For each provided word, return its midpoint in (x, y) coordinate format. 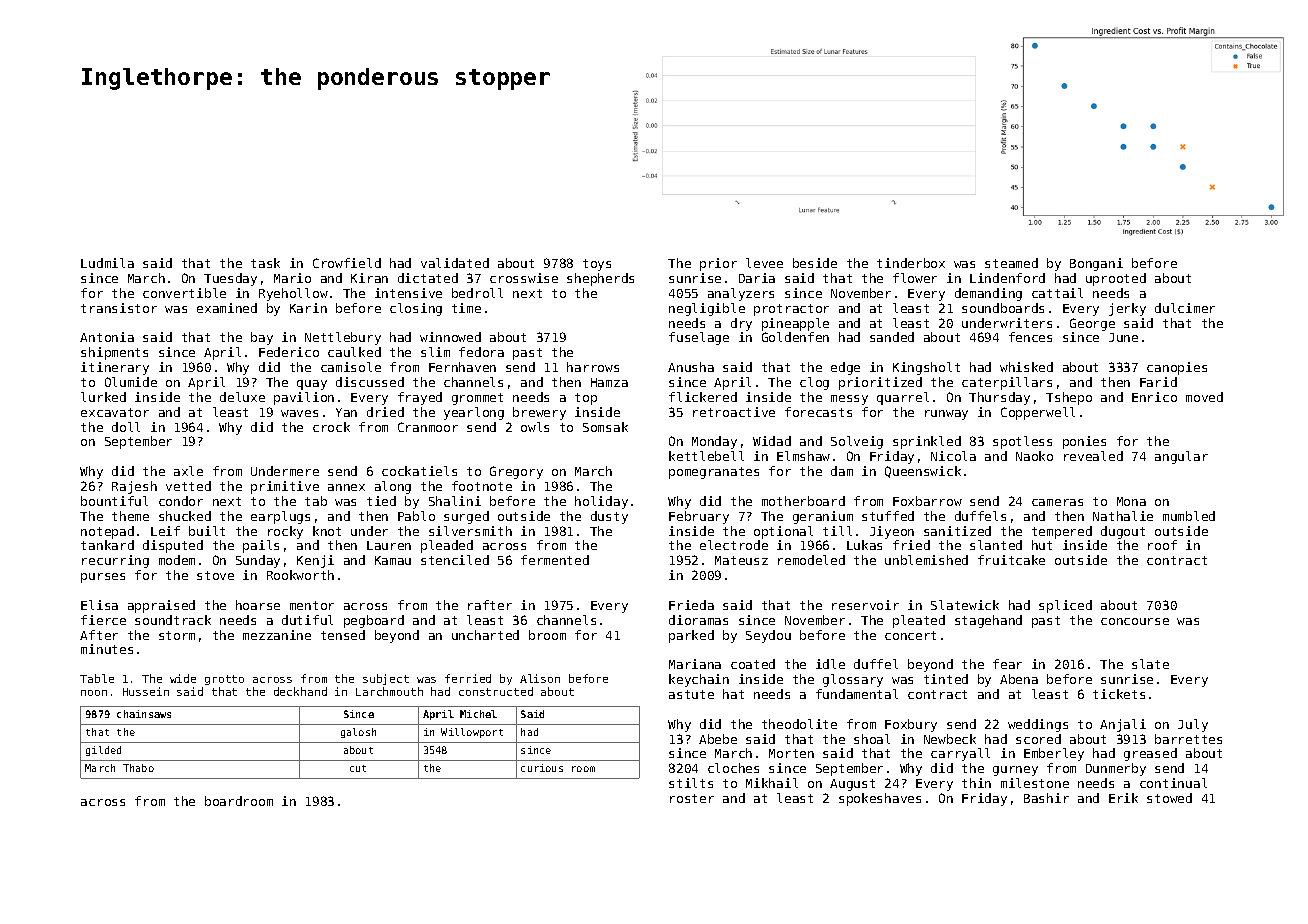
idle (830, 664)
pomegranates (714, 473)
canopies (1177, 368)
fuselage (699, 338)
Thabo (138, 768)
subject (386, 679)
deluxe (242, 397)
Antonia (107, 337)
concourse (1135, 621)
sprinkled (927, 442)
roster (692, 798)
